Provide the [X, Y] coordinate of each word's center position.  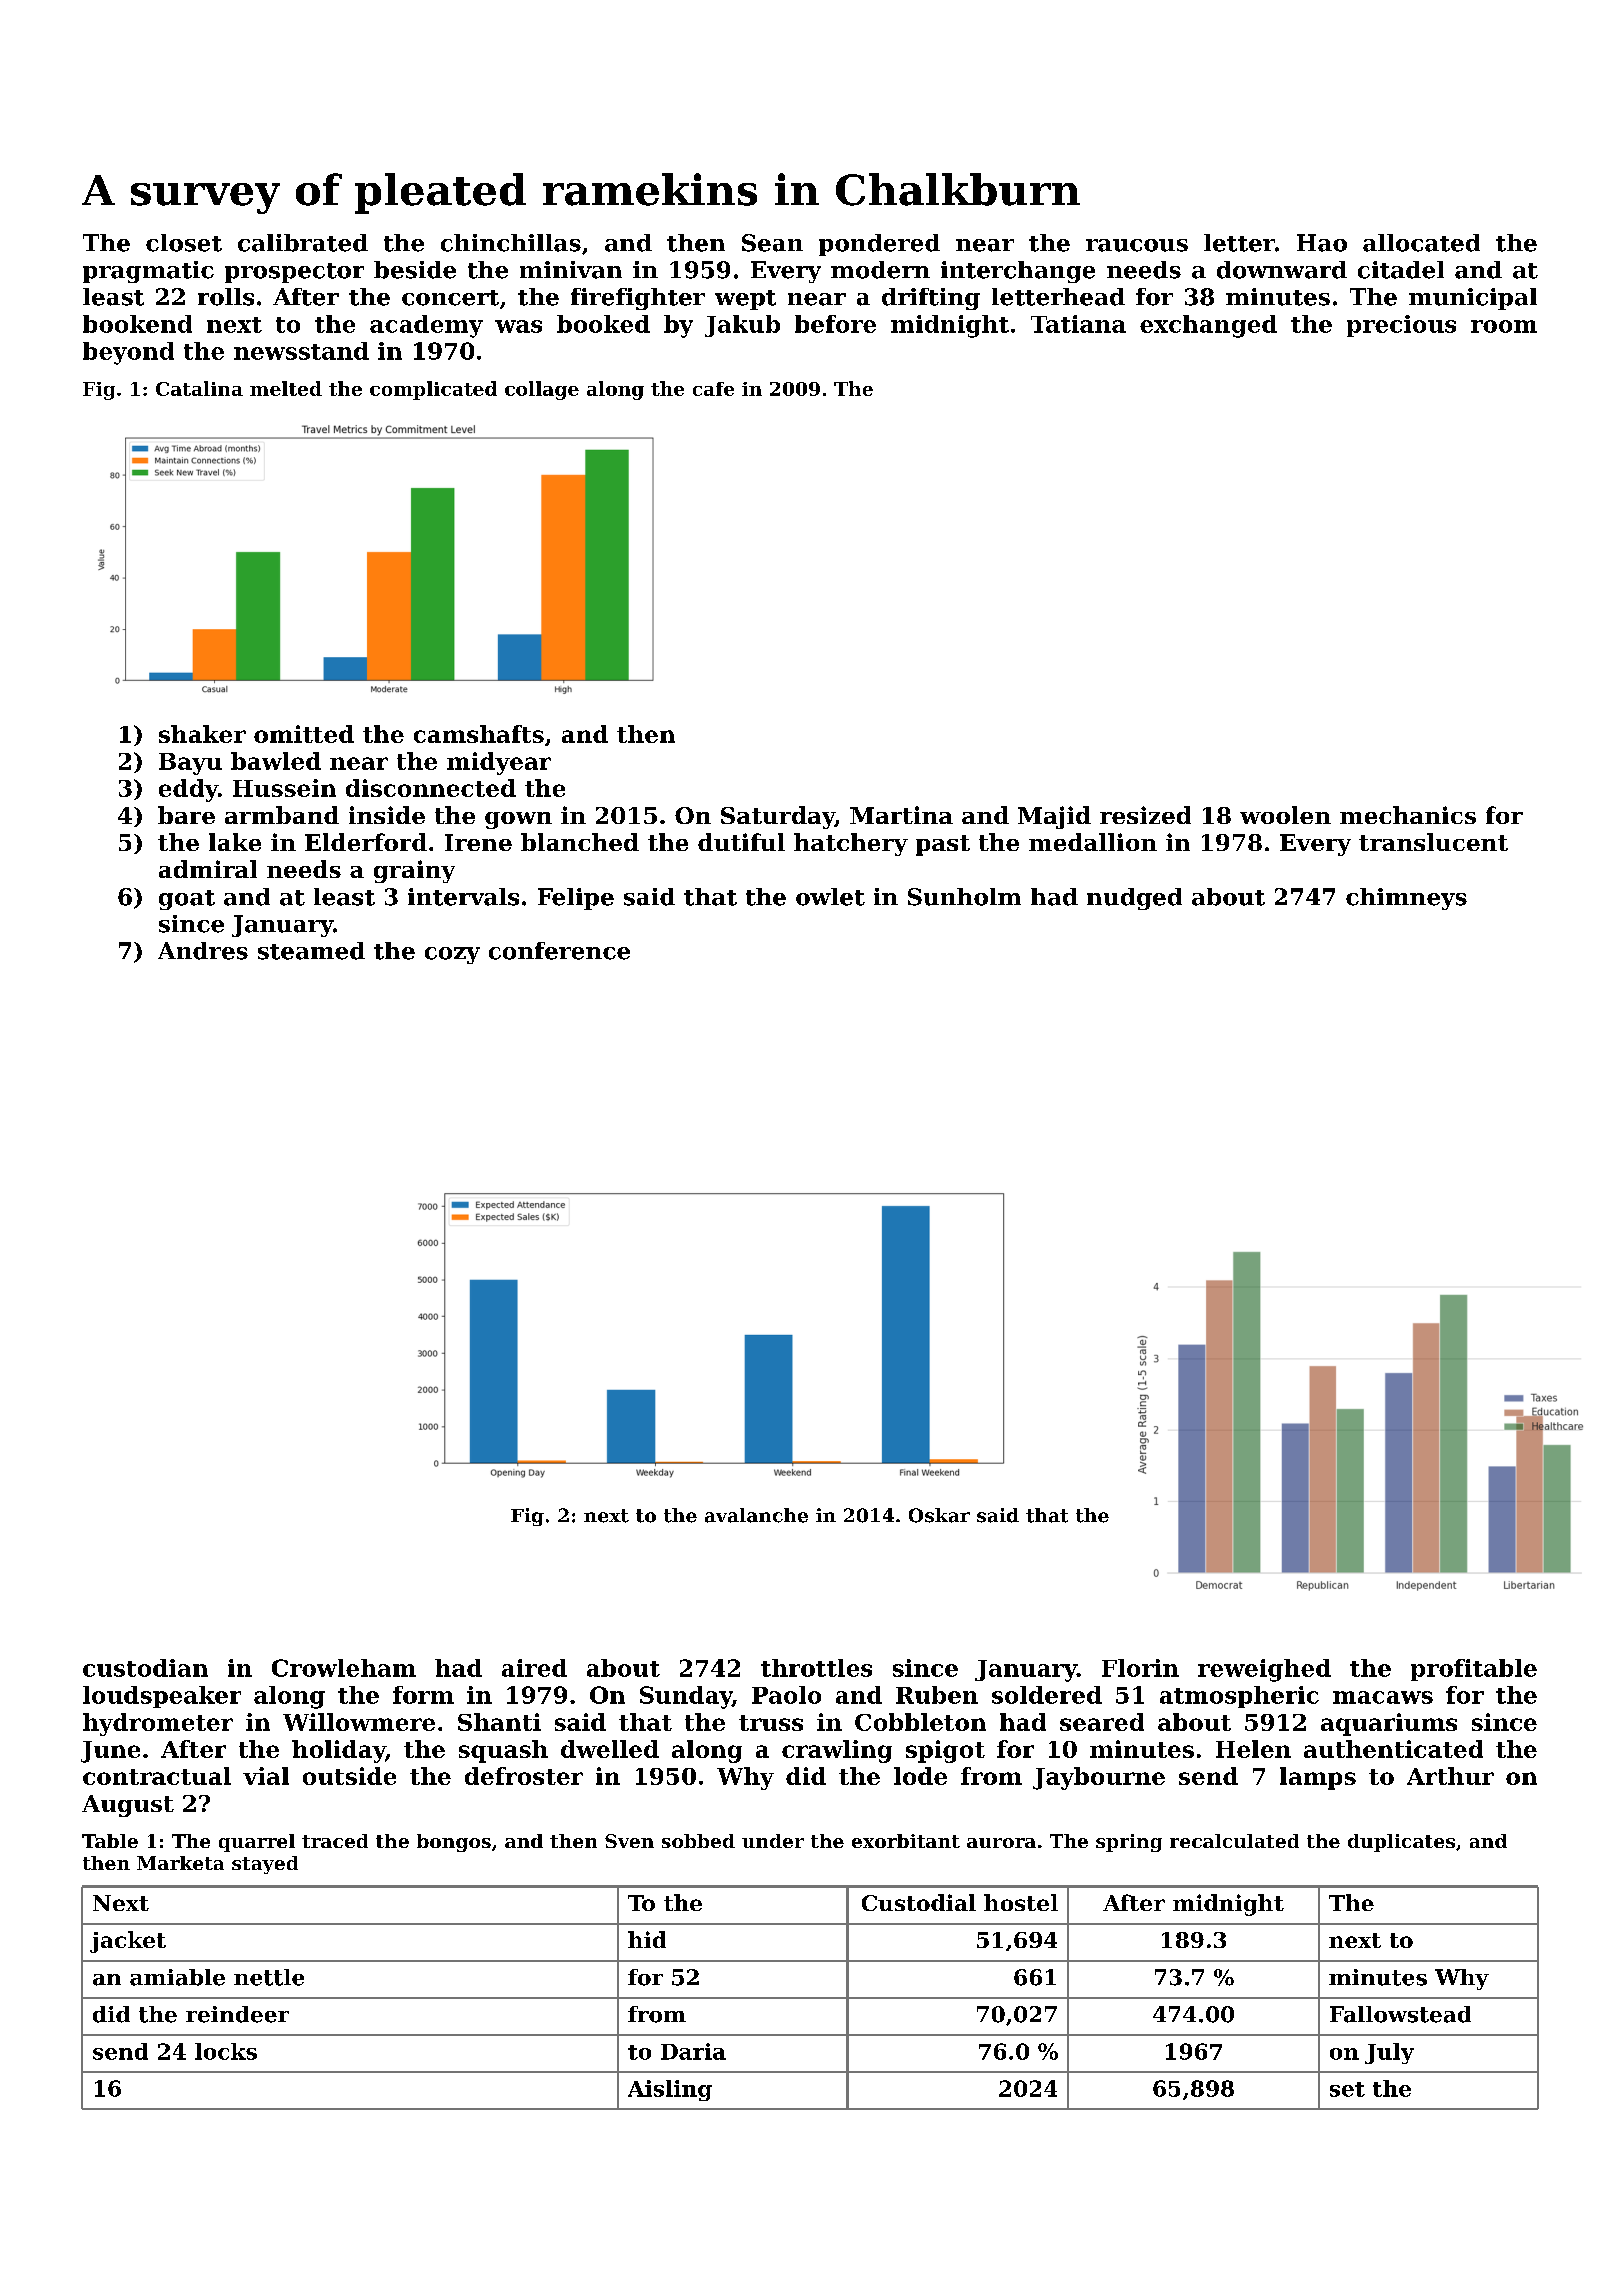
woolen [1285, 815]
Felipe [576, 899]
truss [771, 1723]
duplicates [1401, 1843]
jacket [128, 1942]
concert [450, 298]
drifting [931, 299]
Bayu [190, 764]
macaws [1383, 1697]
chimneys [1406, 899]
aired [534, 1668]
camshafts [479, 734]
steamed [311, 951]
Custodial [919, 1902]
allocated [1421, 243]
